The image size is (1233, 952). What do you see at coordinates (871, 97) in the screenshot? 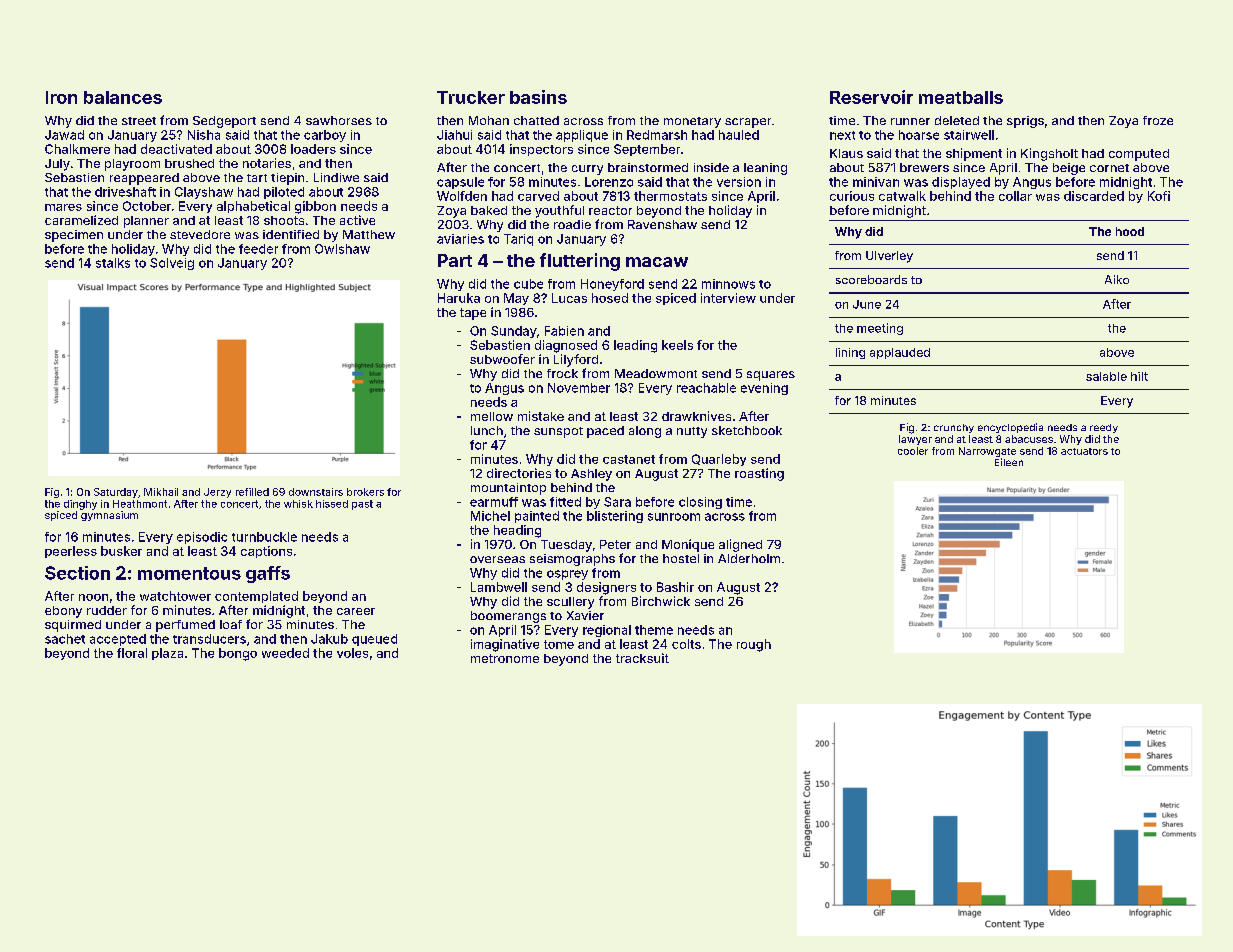
I see `Reservoir` at bounding box center [871, 97].
